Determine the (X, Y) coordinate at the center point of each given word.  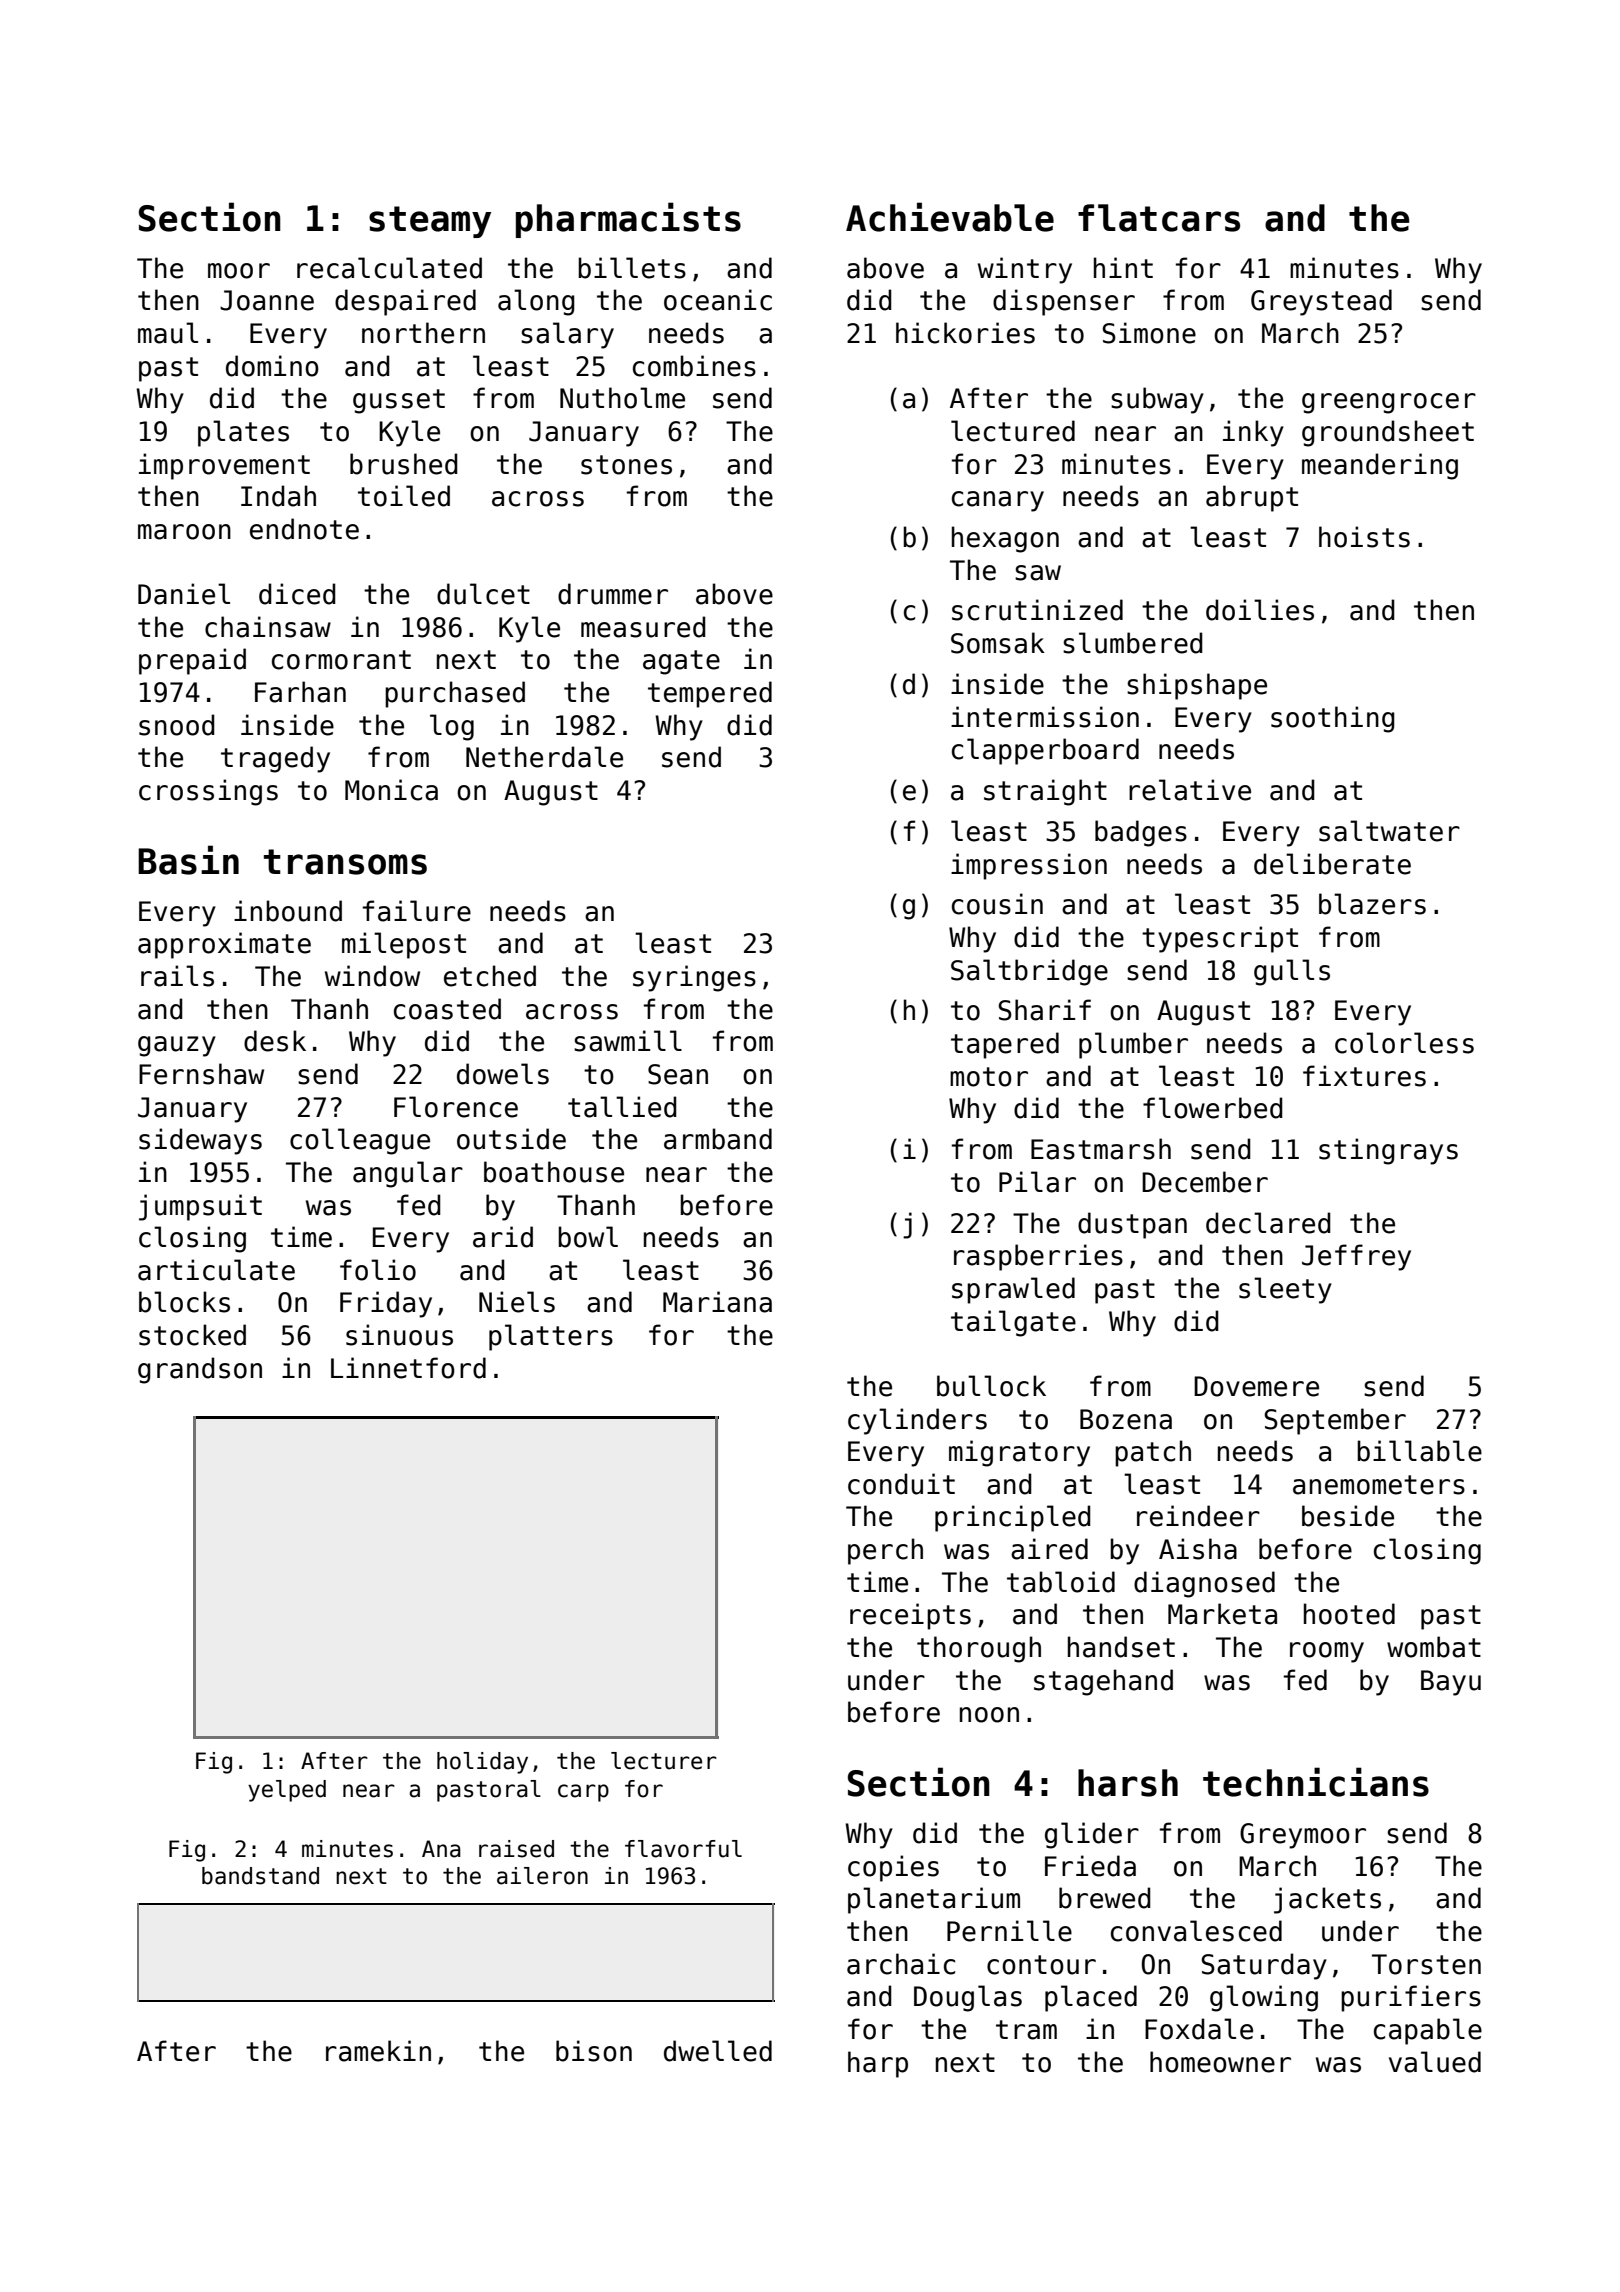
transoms (345, 862)
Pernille (1009, 1931)
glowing (1264, 1998)
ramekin (378, 2051)
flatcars (1159, 218)
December (1205, 1182)
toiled (404, 496)
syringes (694, 978)
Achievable (950, 217)
